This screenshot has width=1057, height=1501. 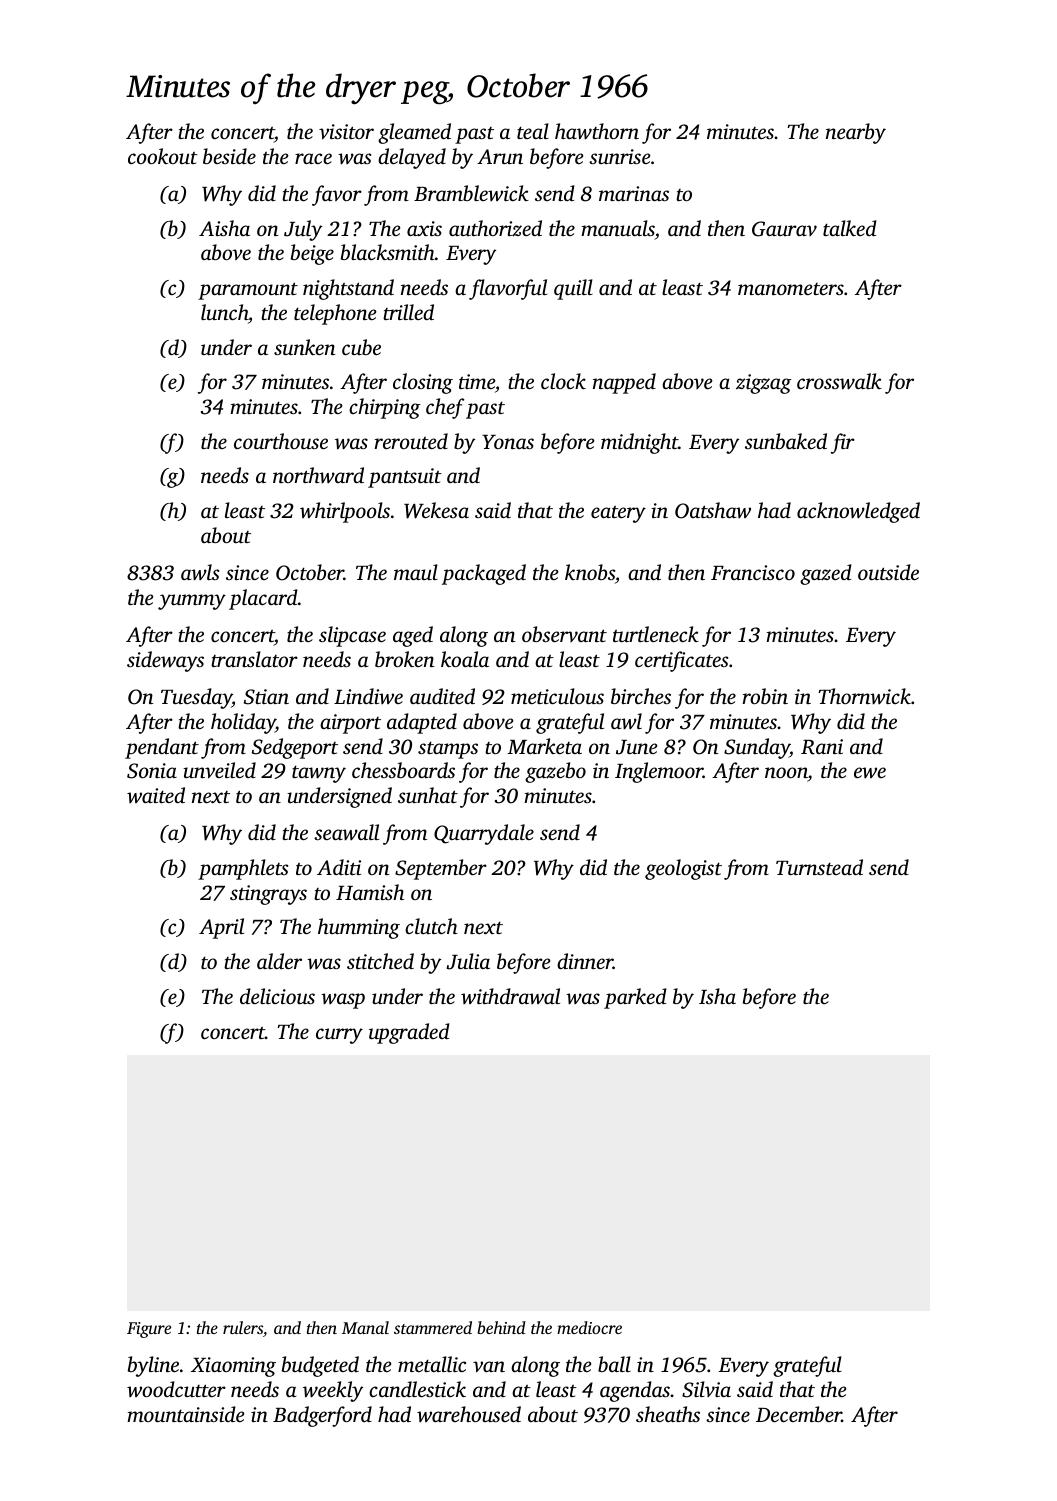 I want to click on December, so click(x=799, y=1414).
